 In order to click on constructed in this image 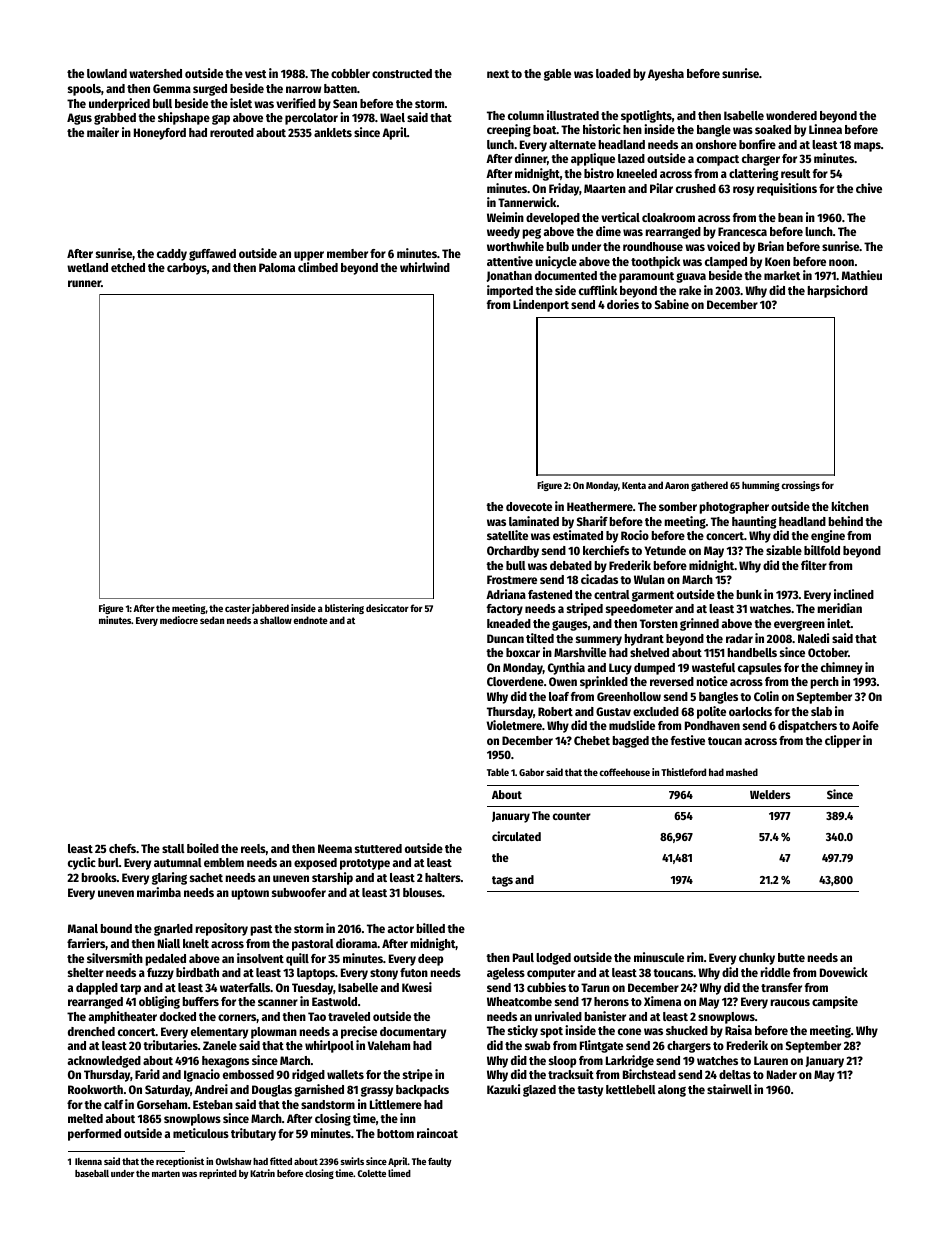, I will do `click(402, 73)`.
